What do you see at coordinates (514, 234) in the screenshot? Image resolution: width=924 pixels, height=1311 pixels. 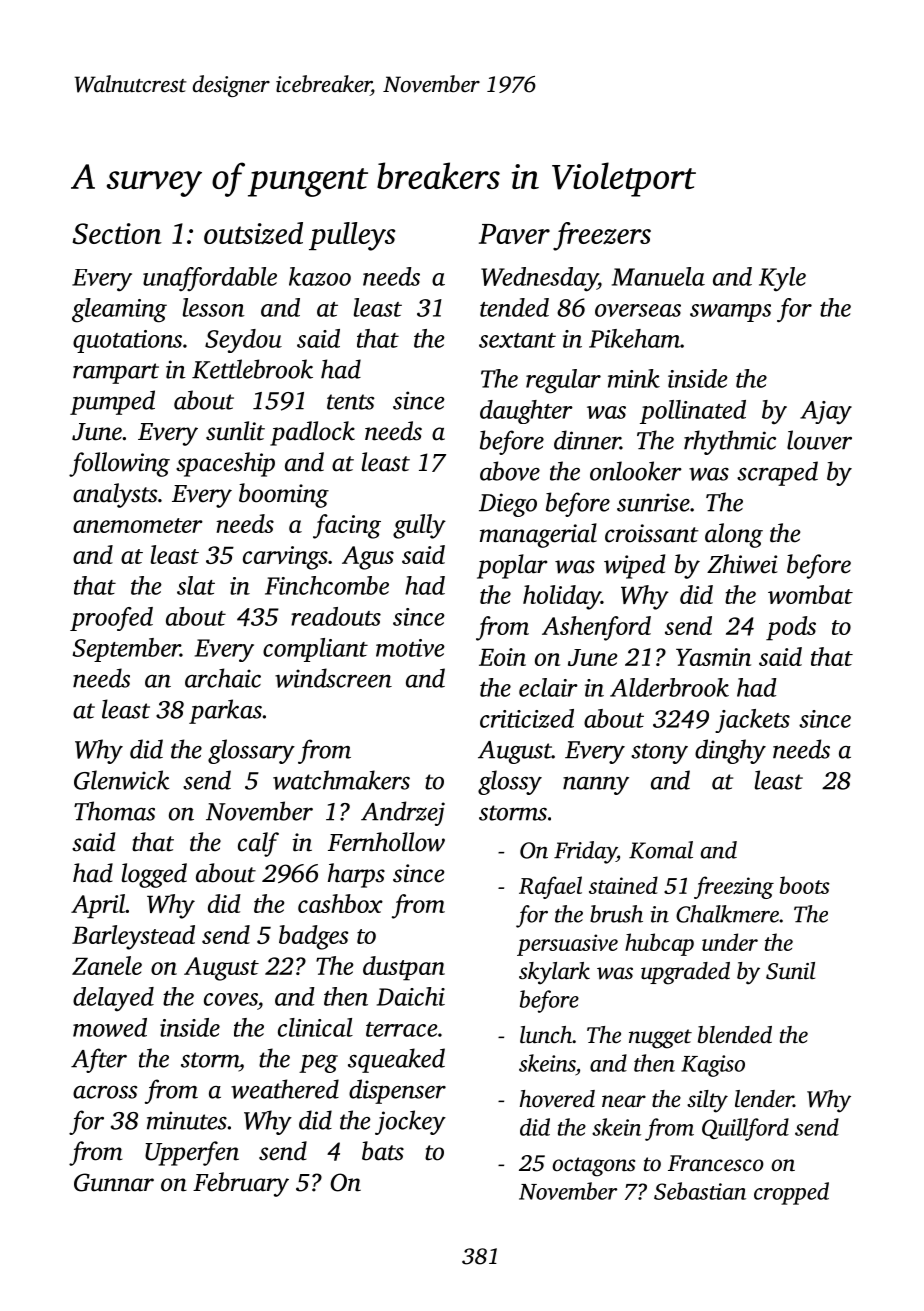 I see `Paver` at bounding box center [514, 234].
